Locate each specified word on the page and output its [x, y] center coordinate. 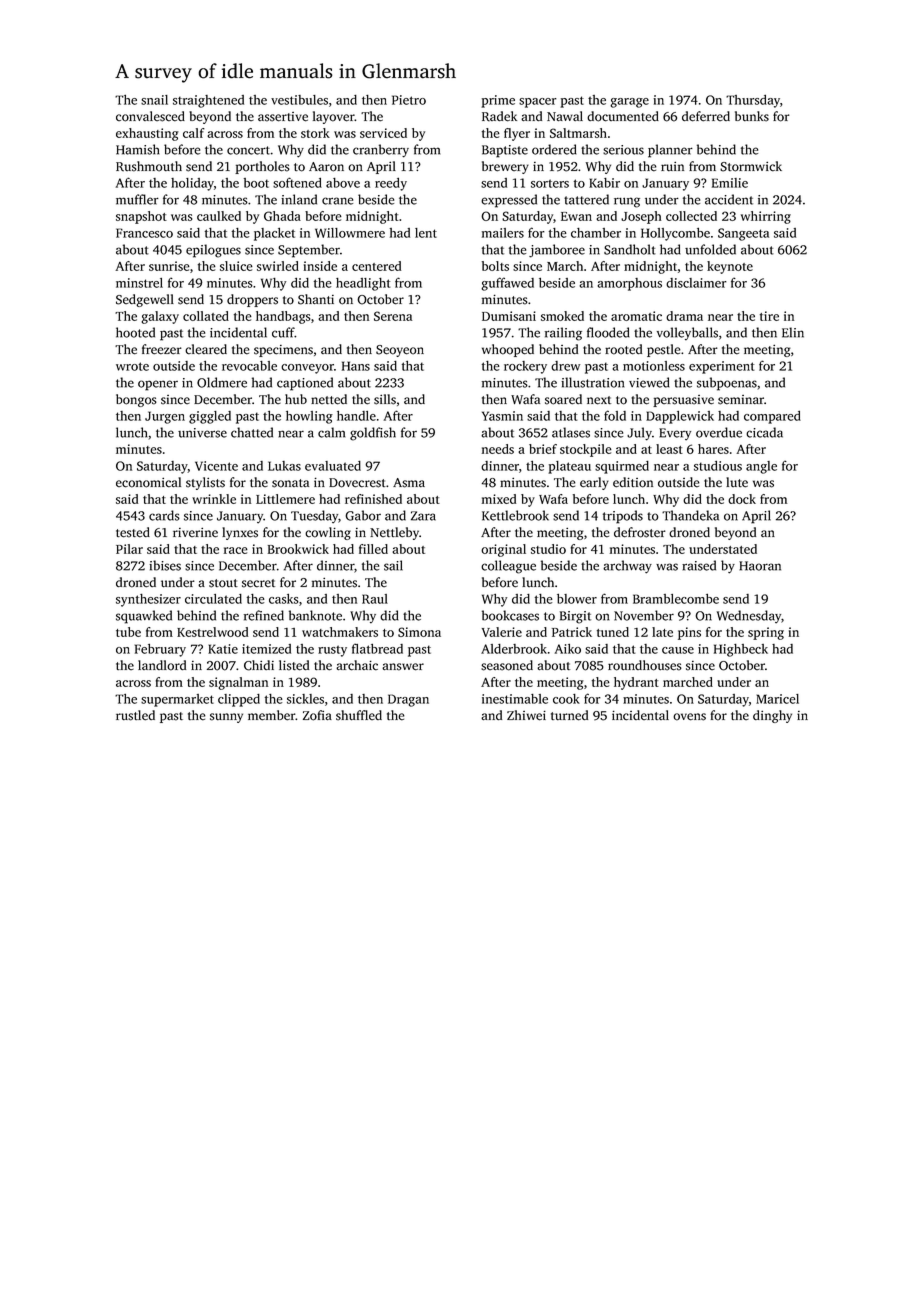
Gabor [363, 515]
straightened [208, 101]
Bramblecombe [676, 599]
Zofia [317, 715]
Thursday [753, 101]
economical [148, 482]
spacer [538, 103]
